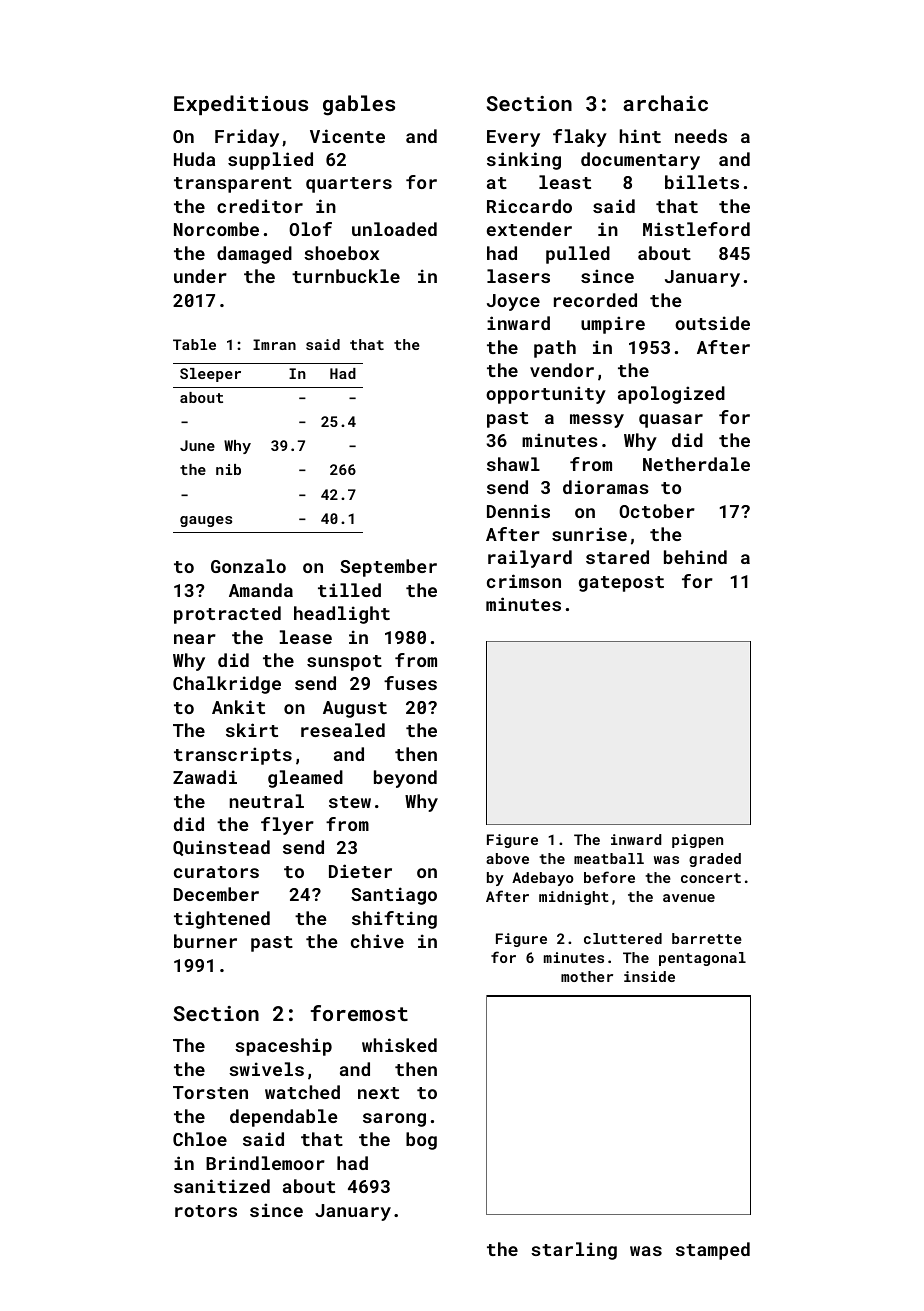 The width and height of the screenshot is (924, 1311). What do you see at coordinates (702, 959) in the screenshot?
I see `pentagonal` at bounding box center [702, 959].
